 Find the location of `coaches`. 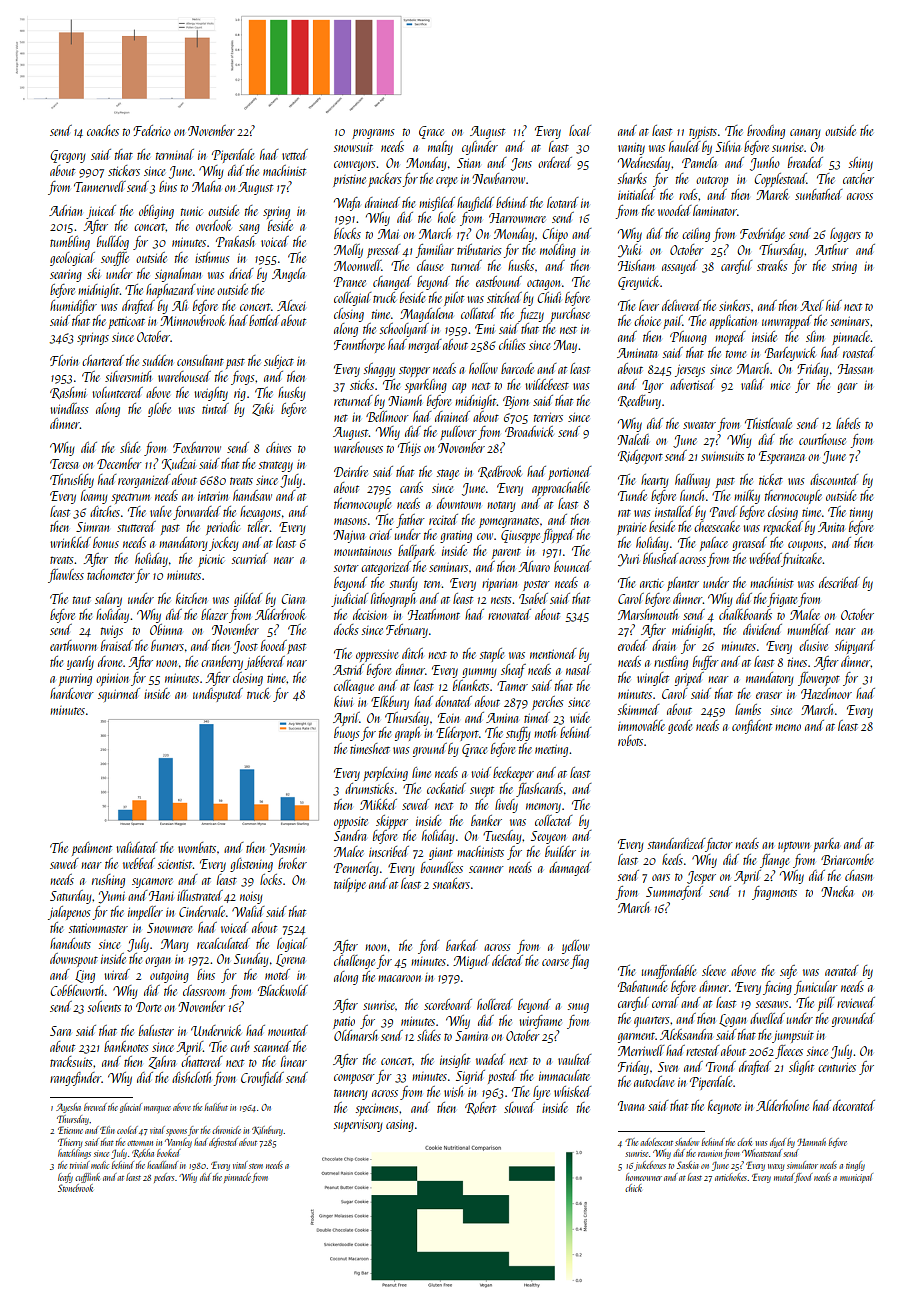

coaches is located at coordinates (103, 130).
